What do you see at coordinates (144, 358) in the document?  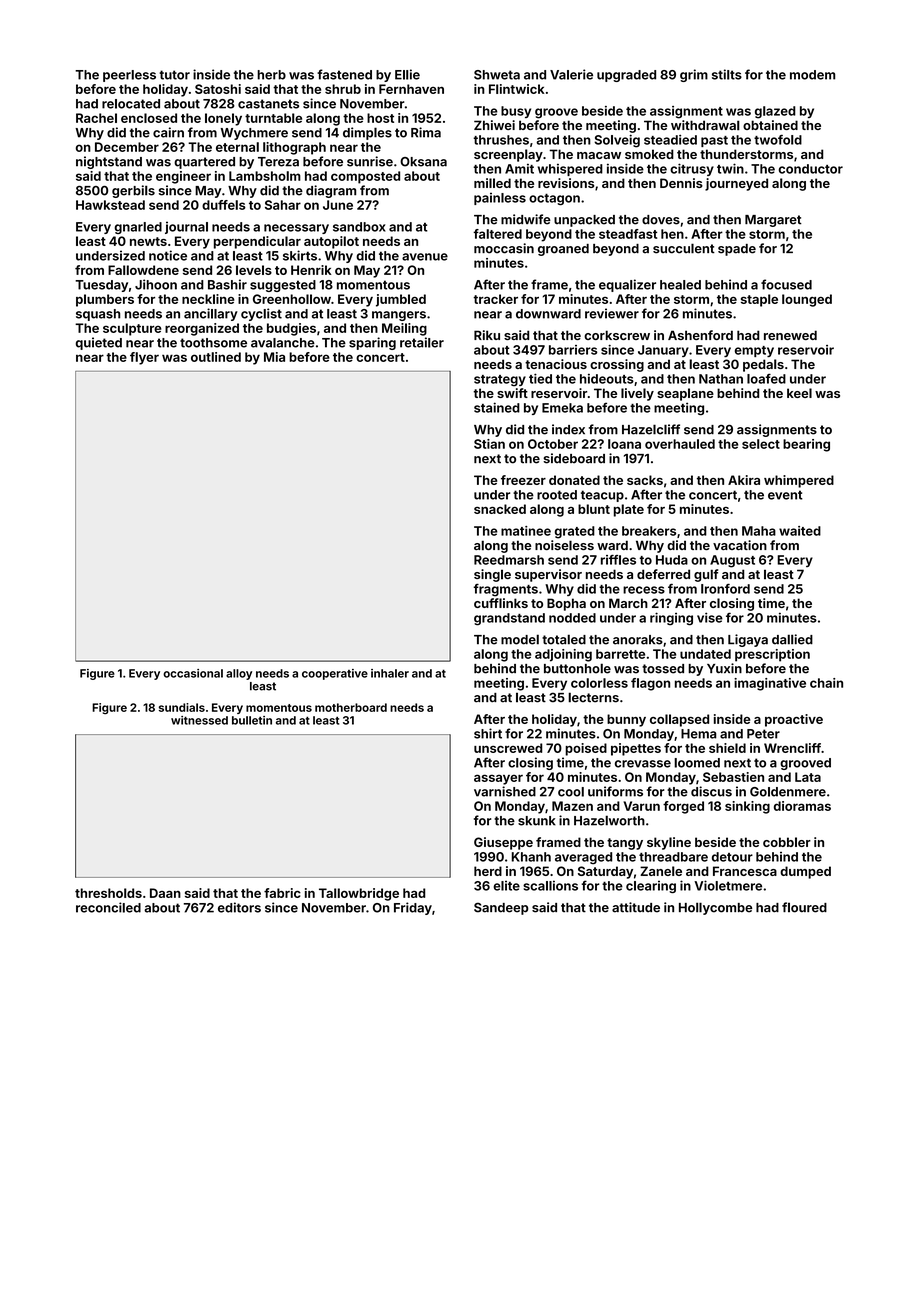 I see `flyer` at bounding box center [144, 358].
